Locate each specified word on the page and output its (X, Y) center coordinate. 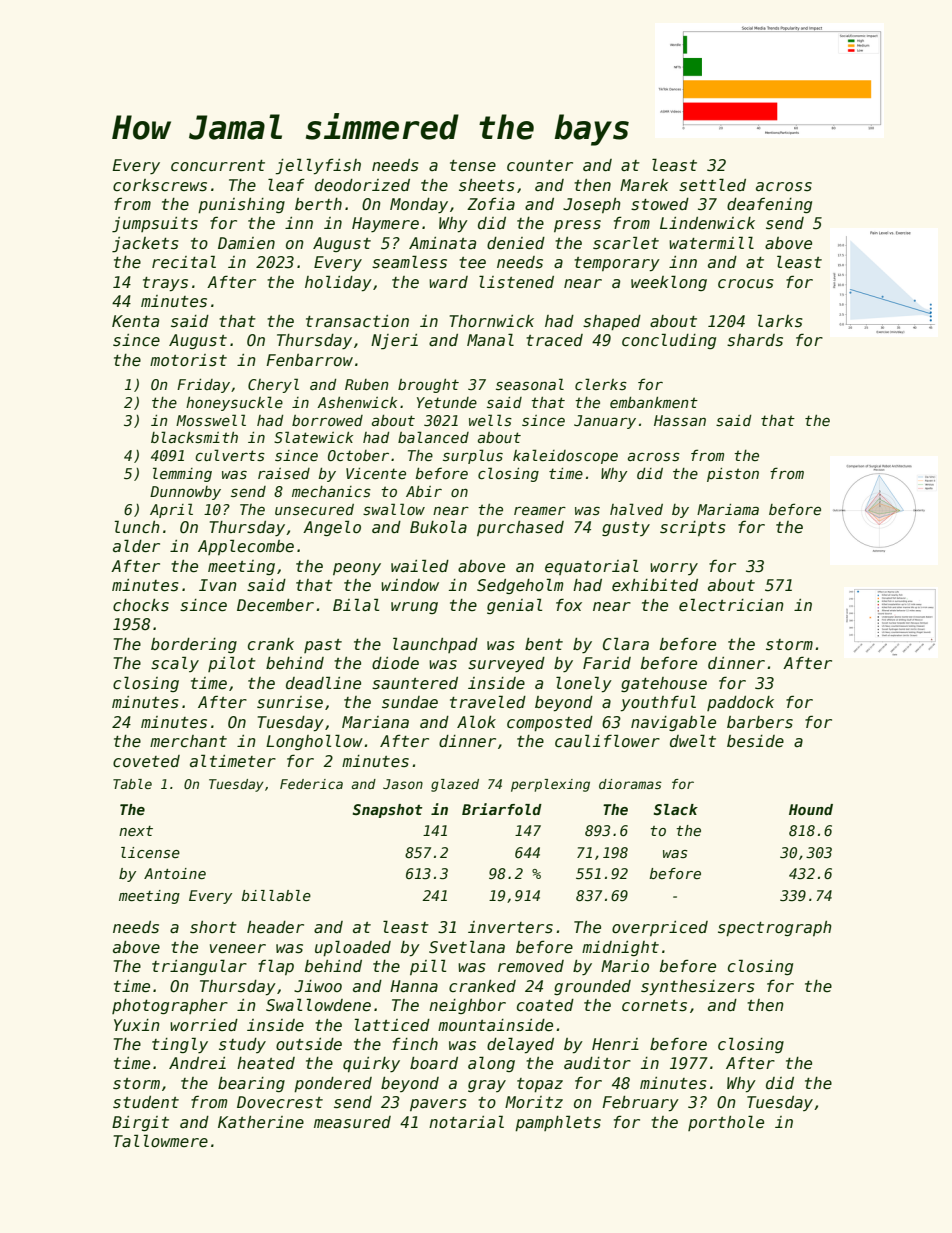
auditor (597, 1063)
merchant (188, 741)
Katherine (261, 1122)
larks (780, 321)
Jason (403, 784)
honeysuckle (234, 403)
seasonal (530, 384)
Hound (811, 809)
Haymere (385, 225)
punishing (241, 205)
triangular (199, 967)
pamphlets (558, 1123)
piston (733, 475)
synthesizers (698, 988)
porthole (726, 1123)
